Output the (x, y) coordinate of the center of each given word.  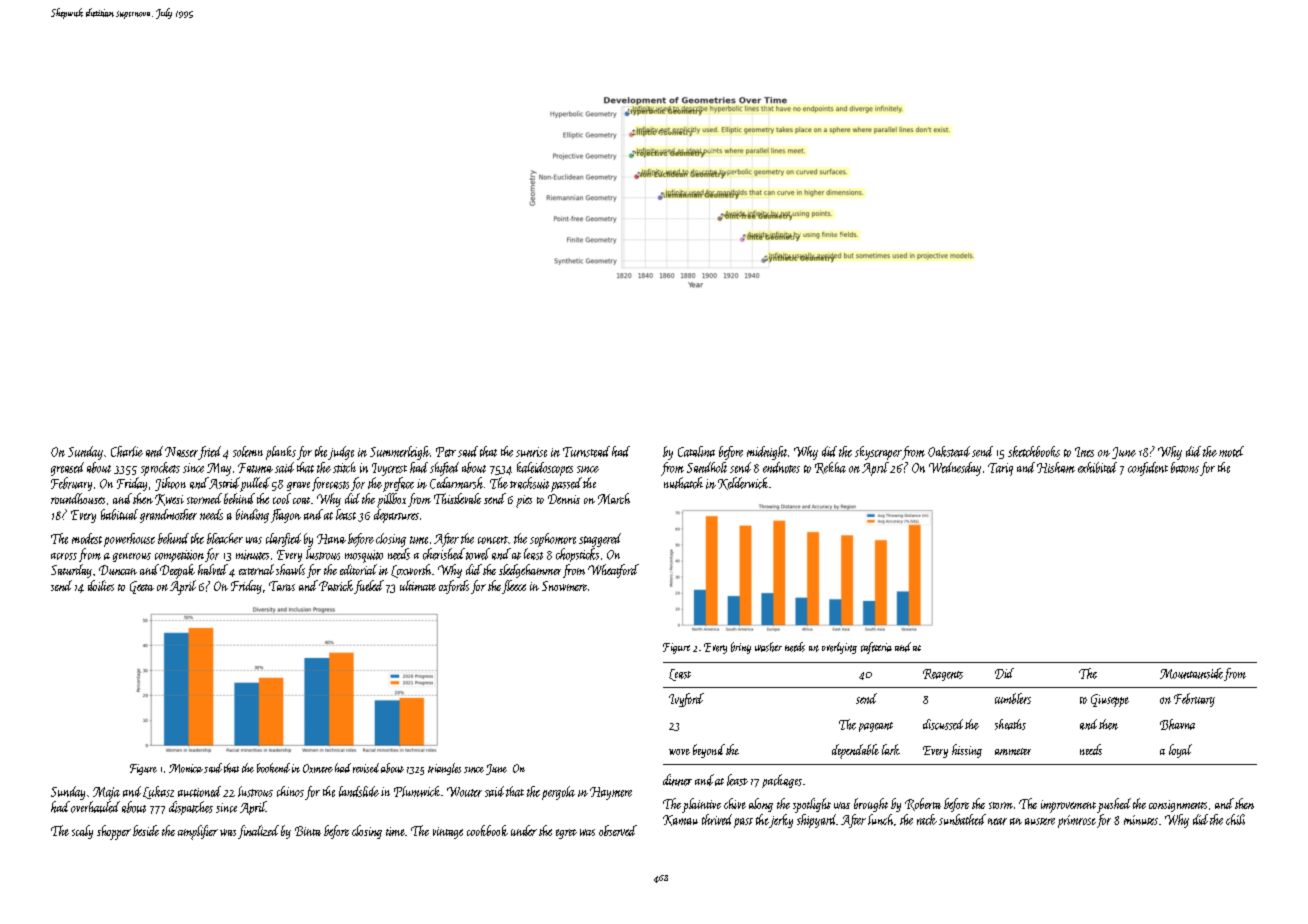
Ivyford (686, 700)
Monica (186, 768)
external (256, 569)
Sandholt (707, 467)
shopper (114, 832)
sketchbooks (1034, 451)
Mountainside (1191, 673)
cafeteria (876, 648)
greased (67, 469)
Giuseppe (1110, 700)
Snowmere (564, 586)
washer (768, 647)
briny (741, 648)
